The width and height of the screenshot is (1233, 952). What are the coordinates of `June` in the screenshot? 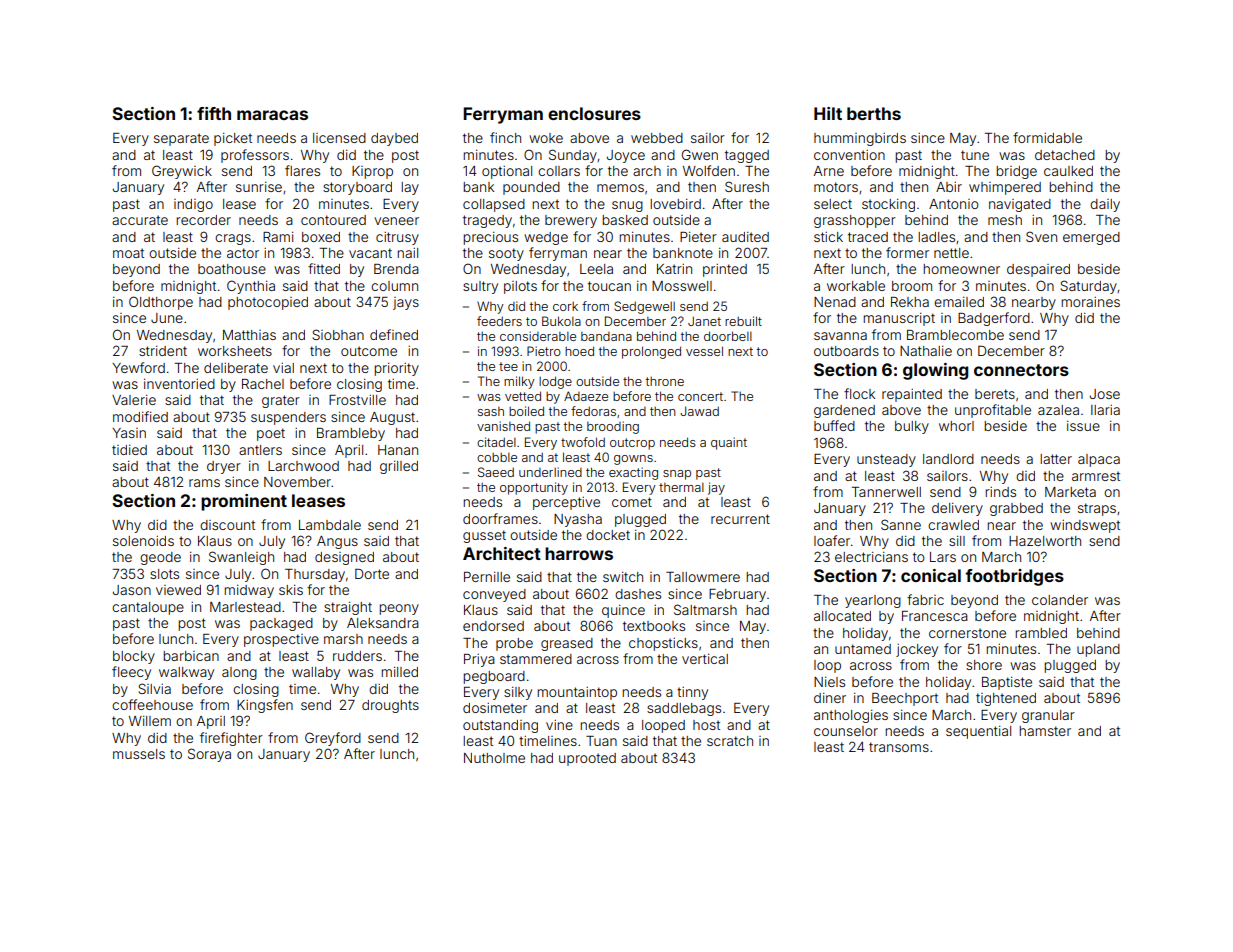 It's located at (167, 318).
